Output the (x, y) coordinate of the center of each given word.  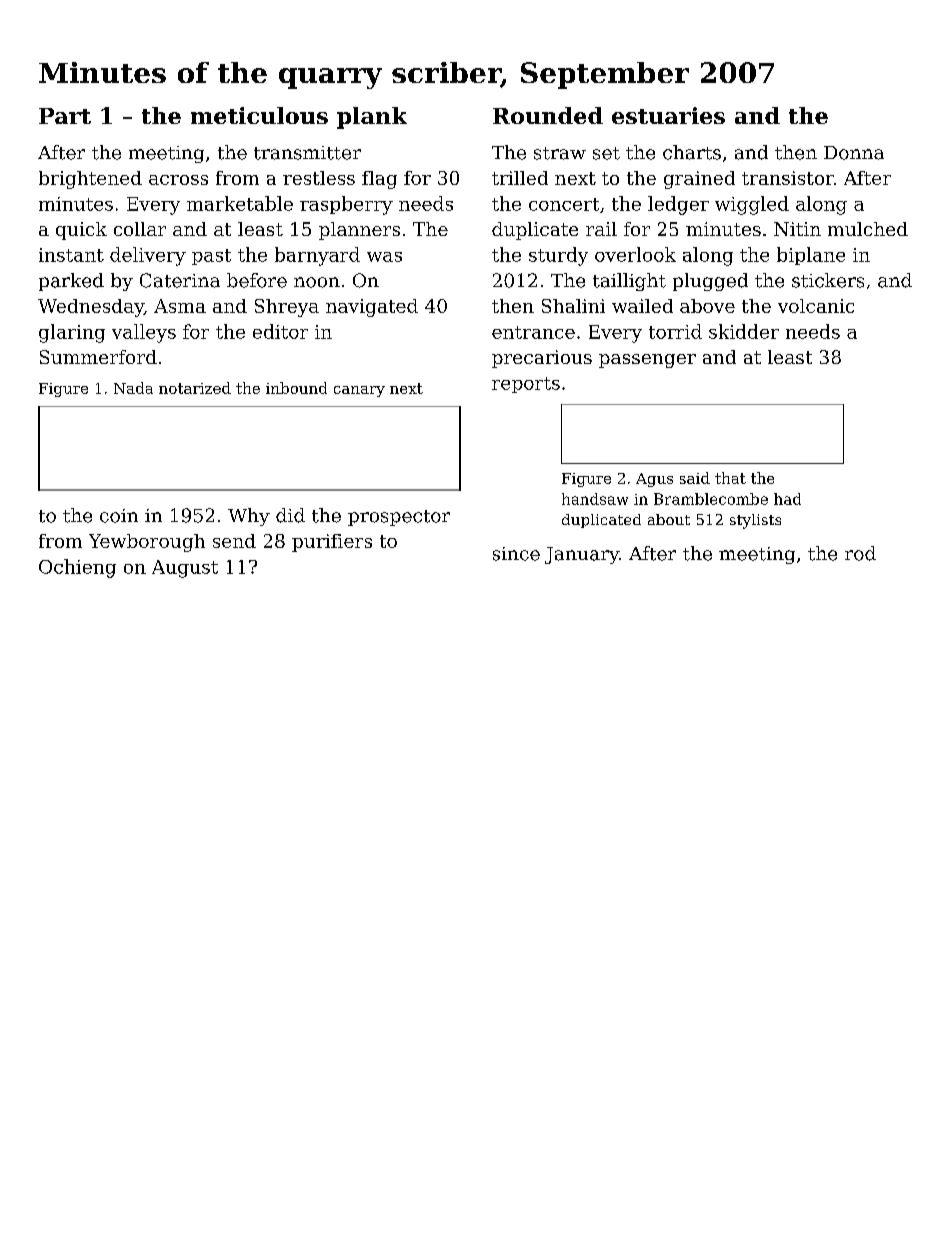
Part (65, 116)
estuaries (668, 115)
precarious (542, 359)
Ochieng (77, 568)
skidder (744, 331)
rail (601, 229)
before (257, 280)
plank (372, 118)
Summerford (98, 357)
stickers (828, 280)
